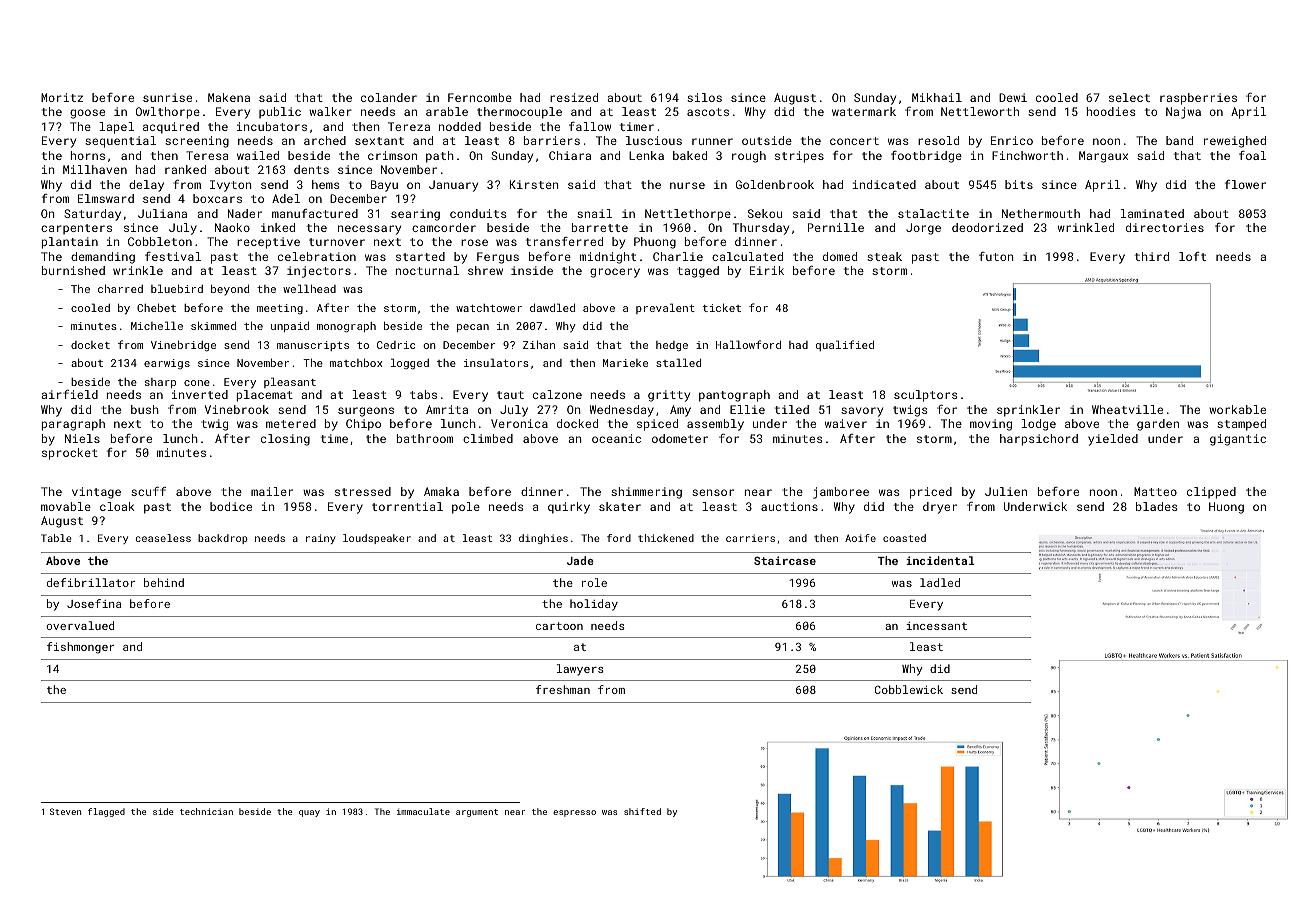 The height and width of the screenshot is (924, 1308). Describe the element at coordinates (1156, 506) in the screenshot. I see `blades` at that location.
